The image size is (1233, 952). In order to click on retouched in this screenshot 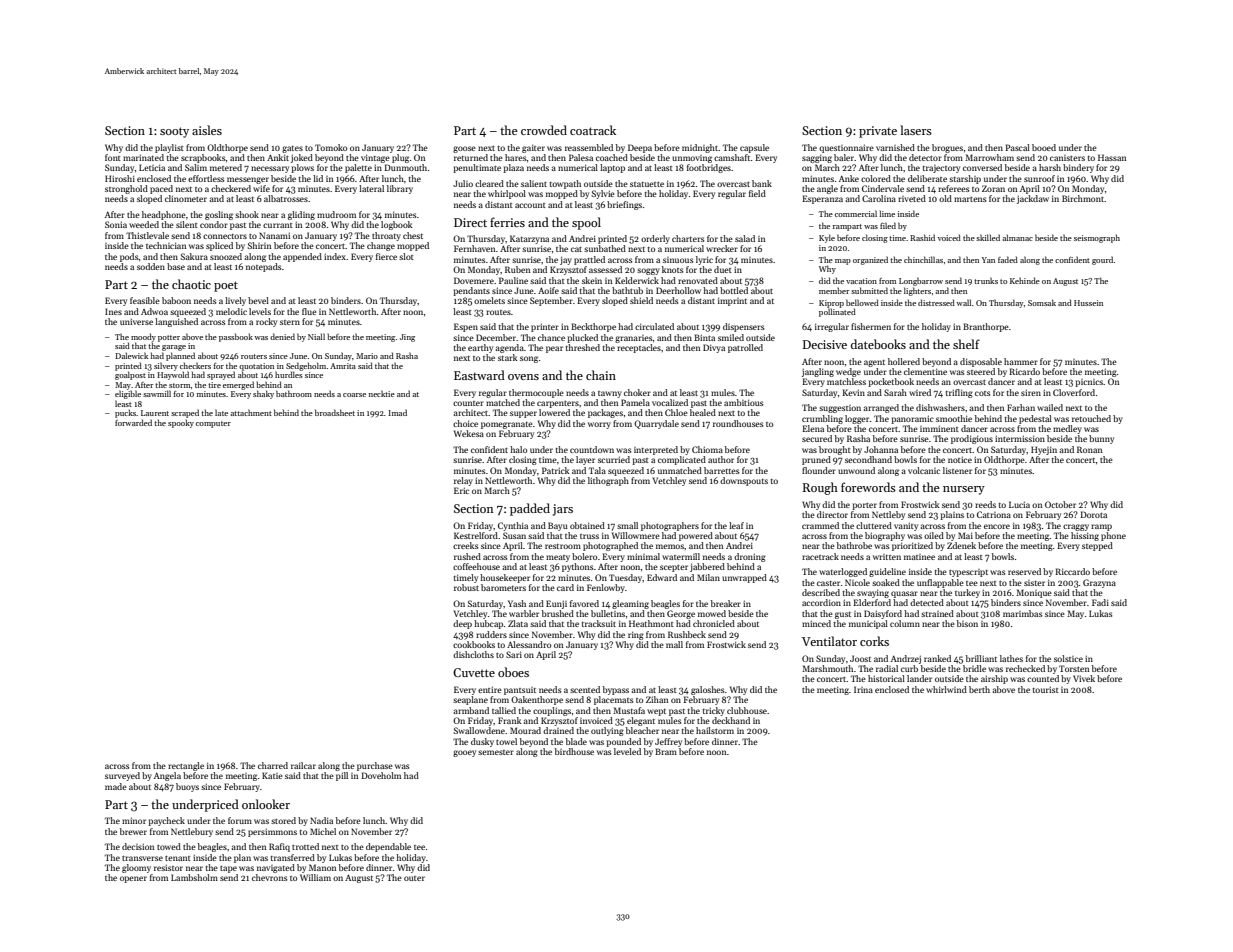, I will do `click(1091, 418)`.
